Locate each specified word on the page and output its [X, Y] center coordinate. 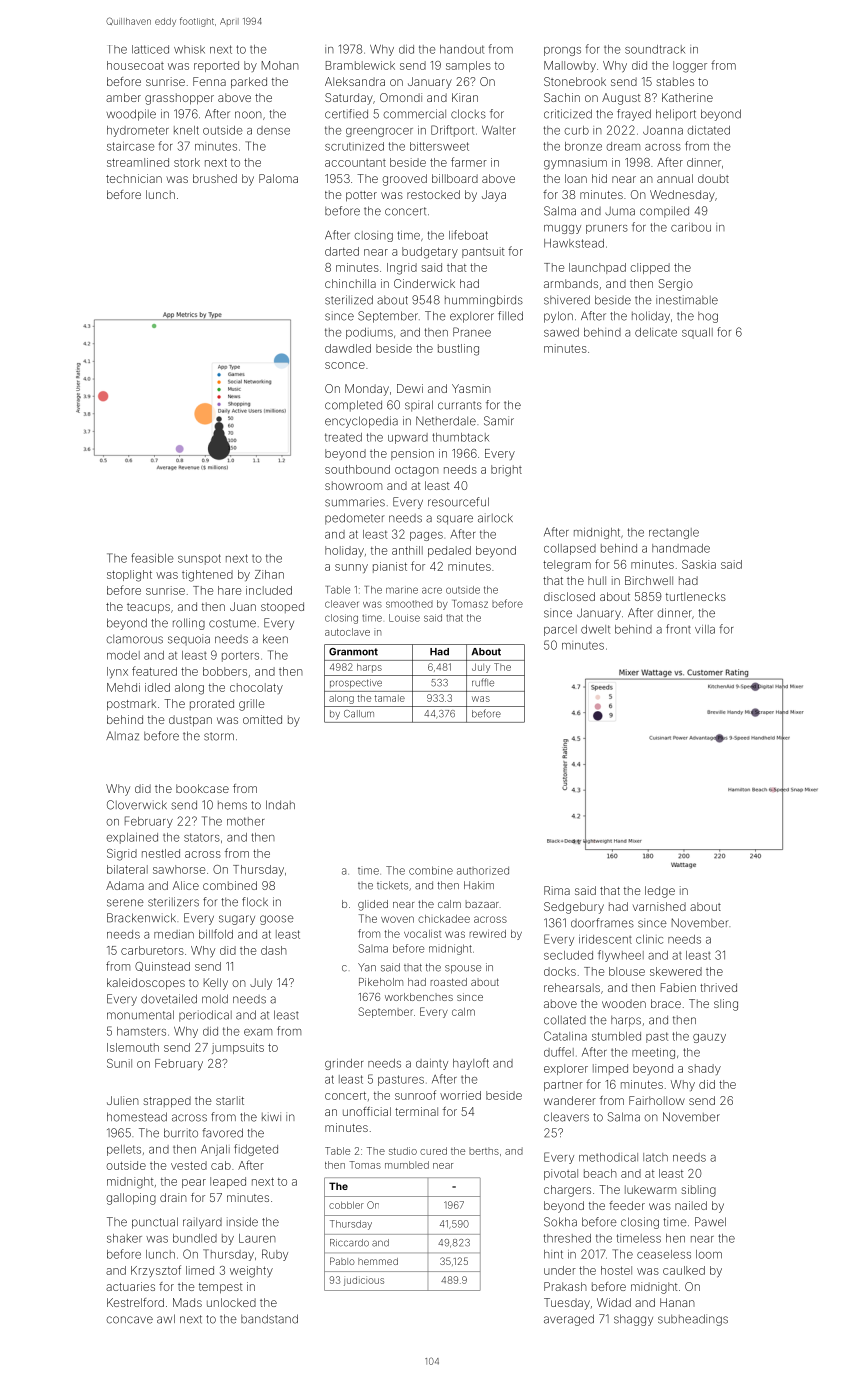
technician [134, 178]
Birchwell [649, 580]
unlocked [231, 1302]
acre [432, 590]
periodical [205, 1016]
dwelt [595, 629]
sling [726, 1005]
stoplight [129, 576]
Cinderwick [424, 283]
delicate [656, 332]
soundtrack [655, 49]
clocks [468, 114]
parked [249, 83]
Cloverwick [137, 805]
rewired [488, 934]
